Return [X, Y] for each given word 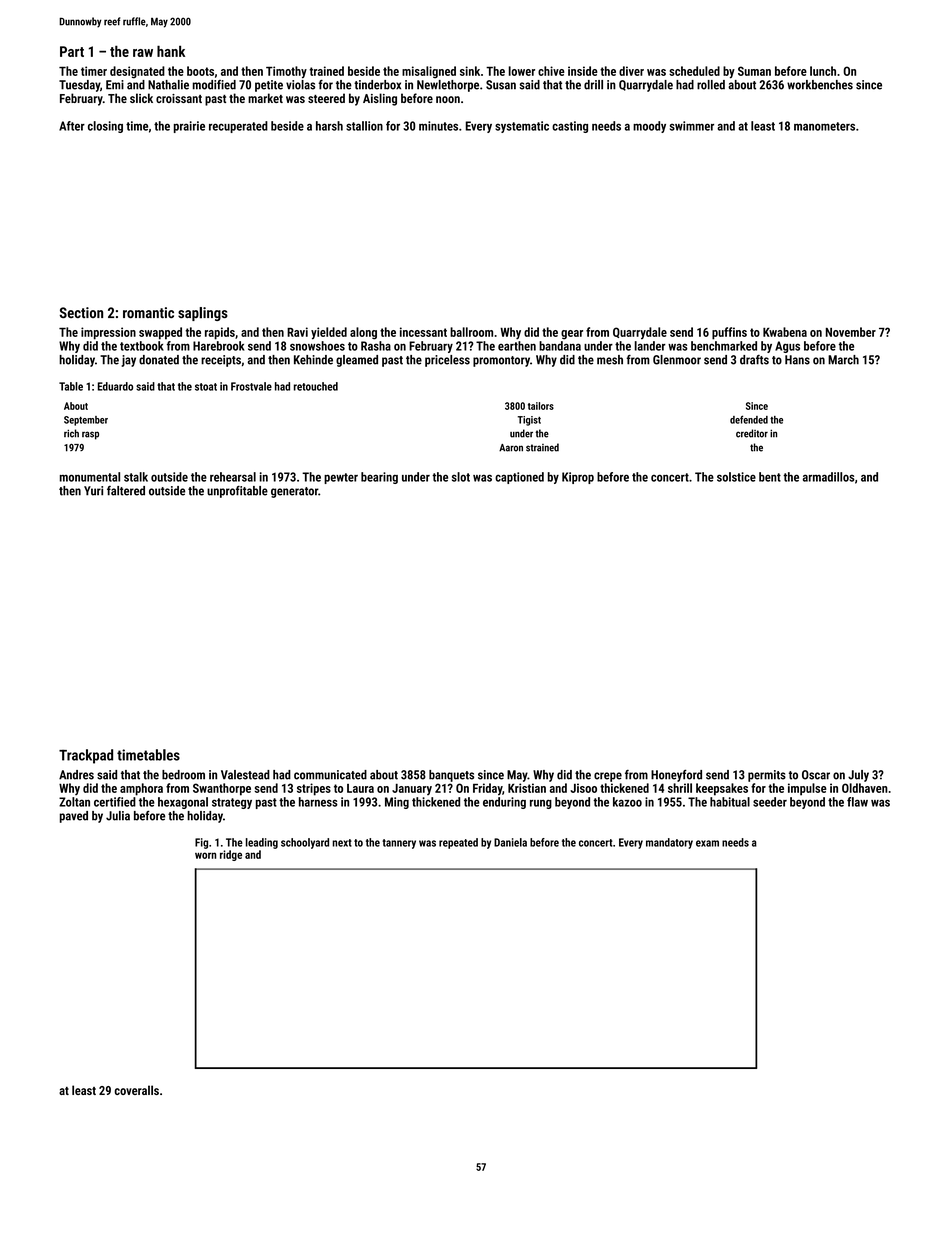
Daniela [510, 842]
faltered [126, 491]
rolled [711, 85]
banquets [451, 776]
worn [205, 855]
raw [143, 53]
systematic [522, 127]
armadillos [829, 477]
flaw [857, 802]
